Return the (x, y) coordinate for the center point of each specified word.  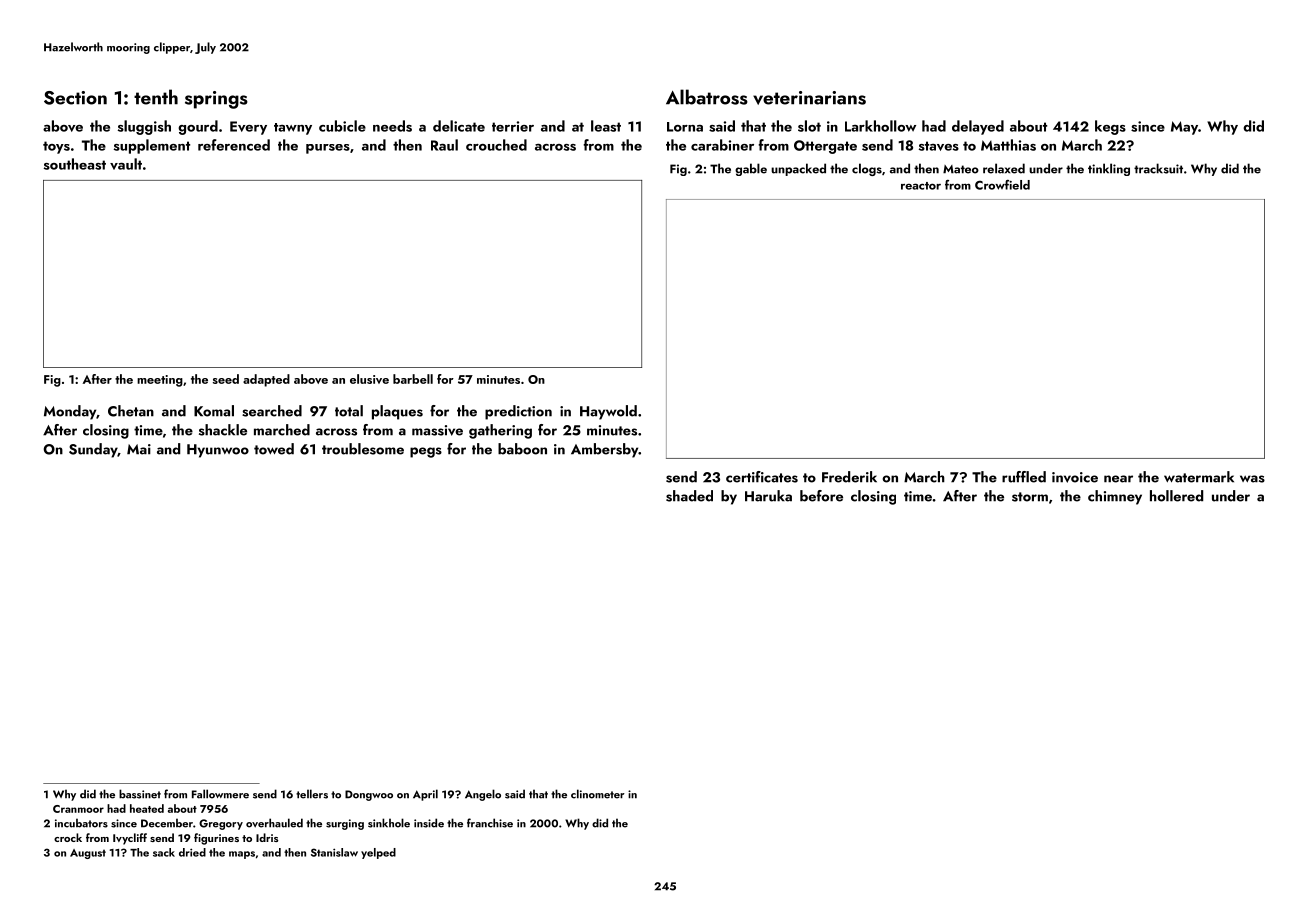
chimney (1115, 497)
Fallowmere (220, 794)
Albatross (707, 97)
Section (75, 98)
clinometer (598, 794)
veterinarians (809, 98)
